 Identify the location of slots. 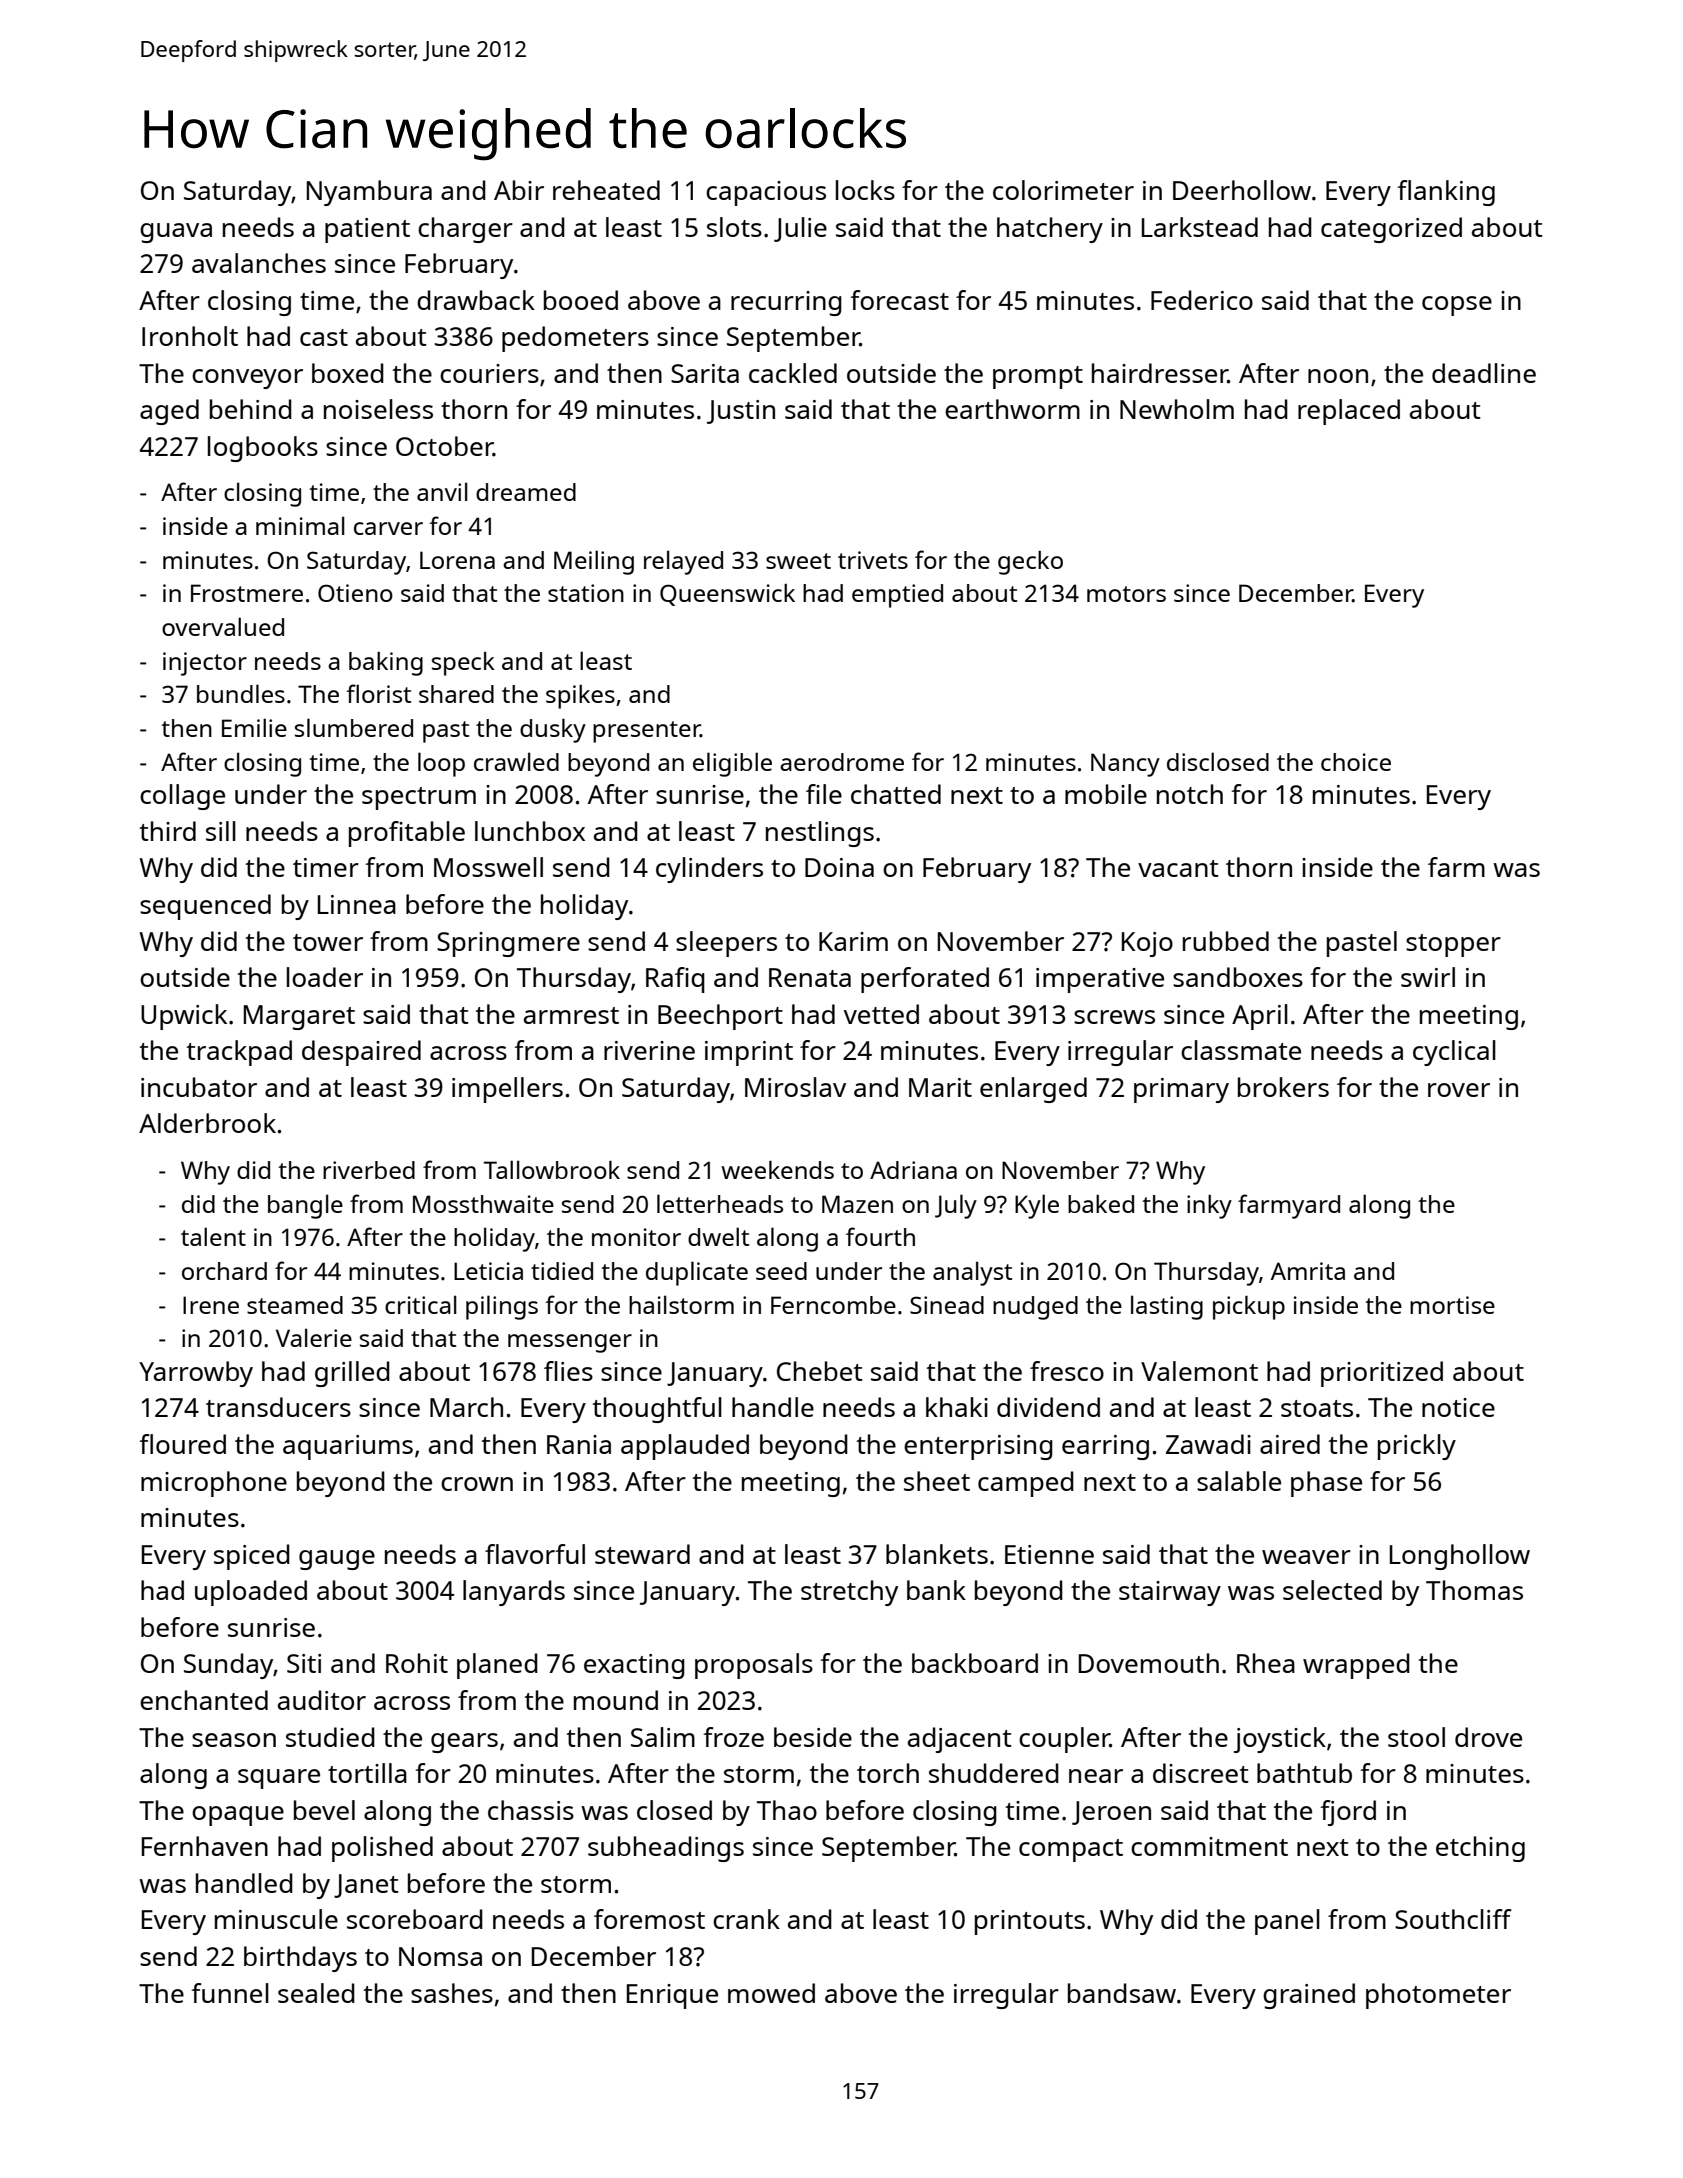
(734, 227).
